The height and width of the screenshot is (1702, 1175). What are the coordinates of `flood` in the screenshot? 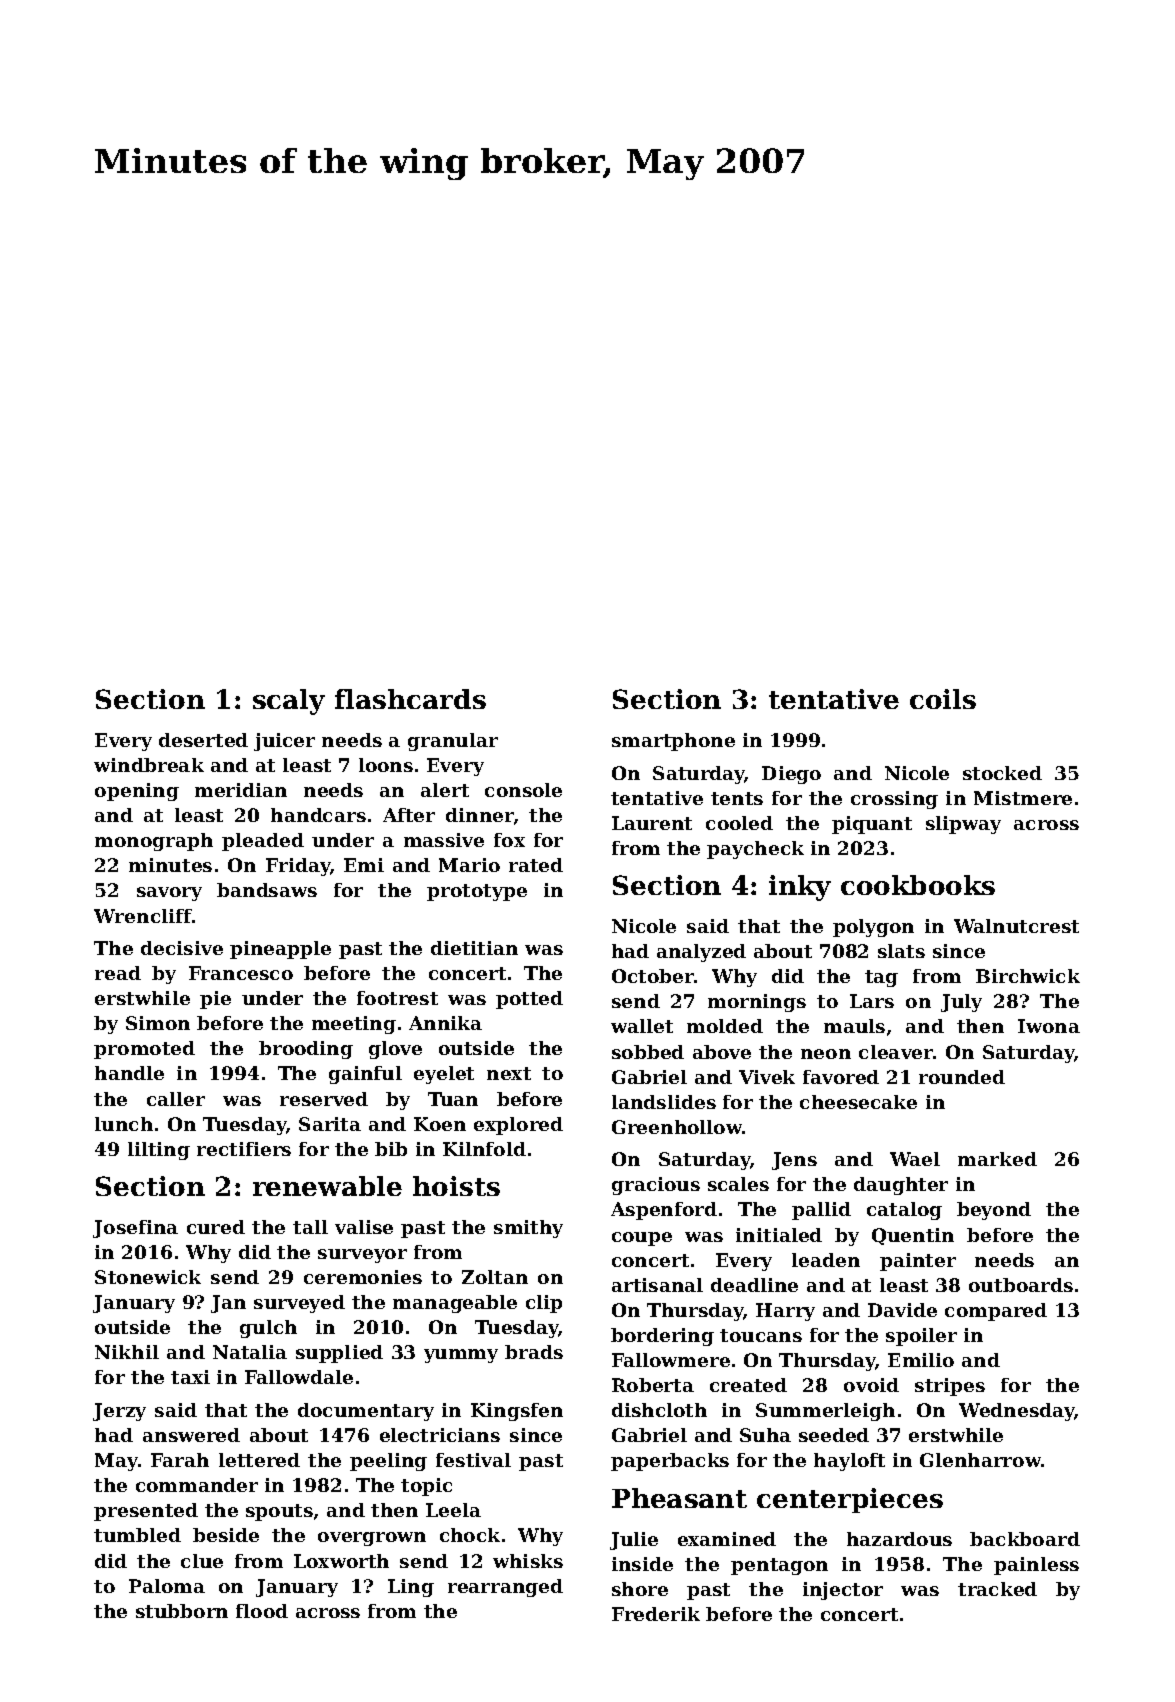 It's located at (262, 1611).
